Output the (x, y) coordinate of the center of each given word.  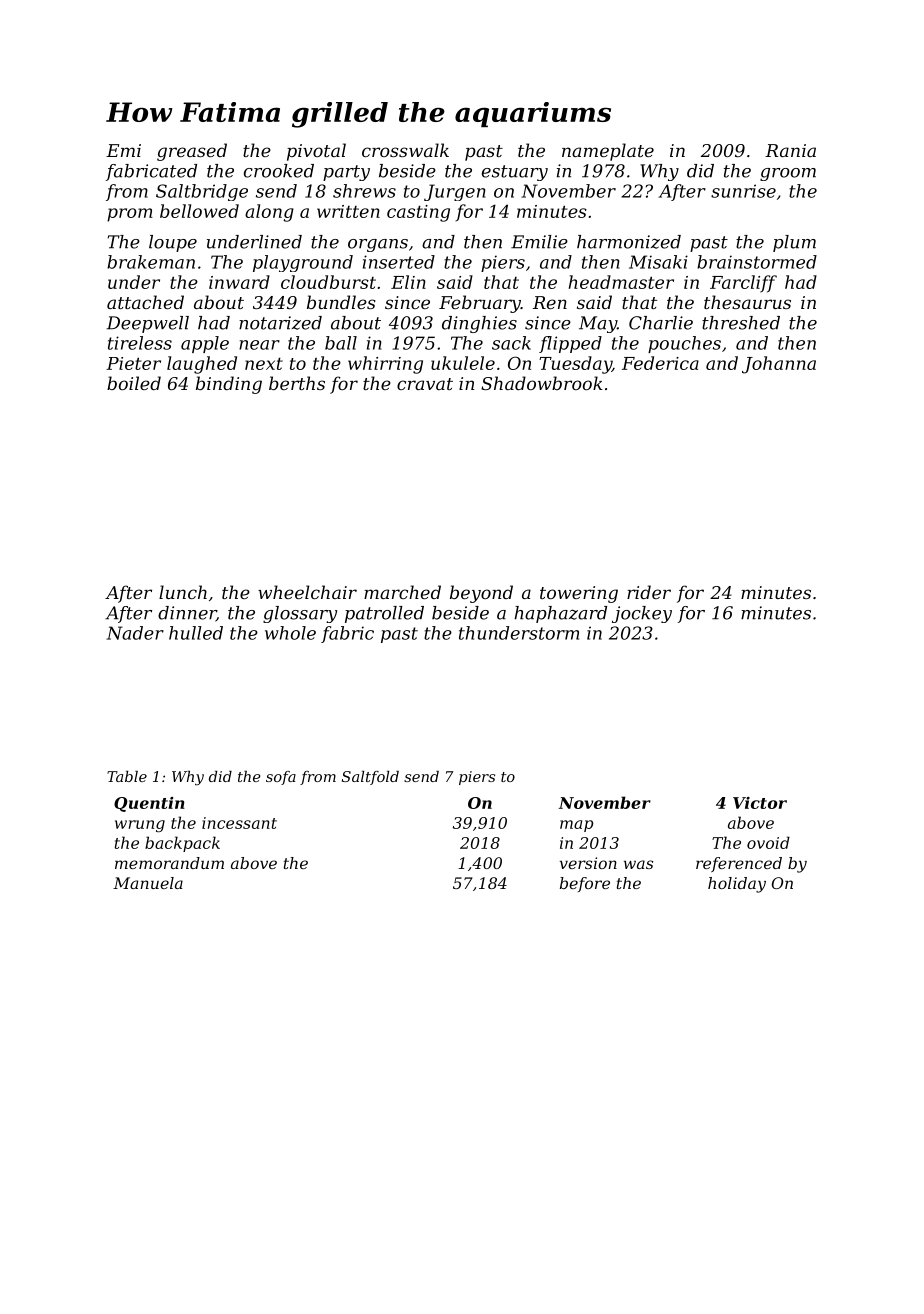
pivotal (316, 152)
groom (788, 174)
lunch (183, 592)
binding (229, 385)
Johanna (779, 365)
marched (402, 592)
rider (649, 592)
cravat (425, 384)
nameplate (608, 152)
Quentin (149, 804)
